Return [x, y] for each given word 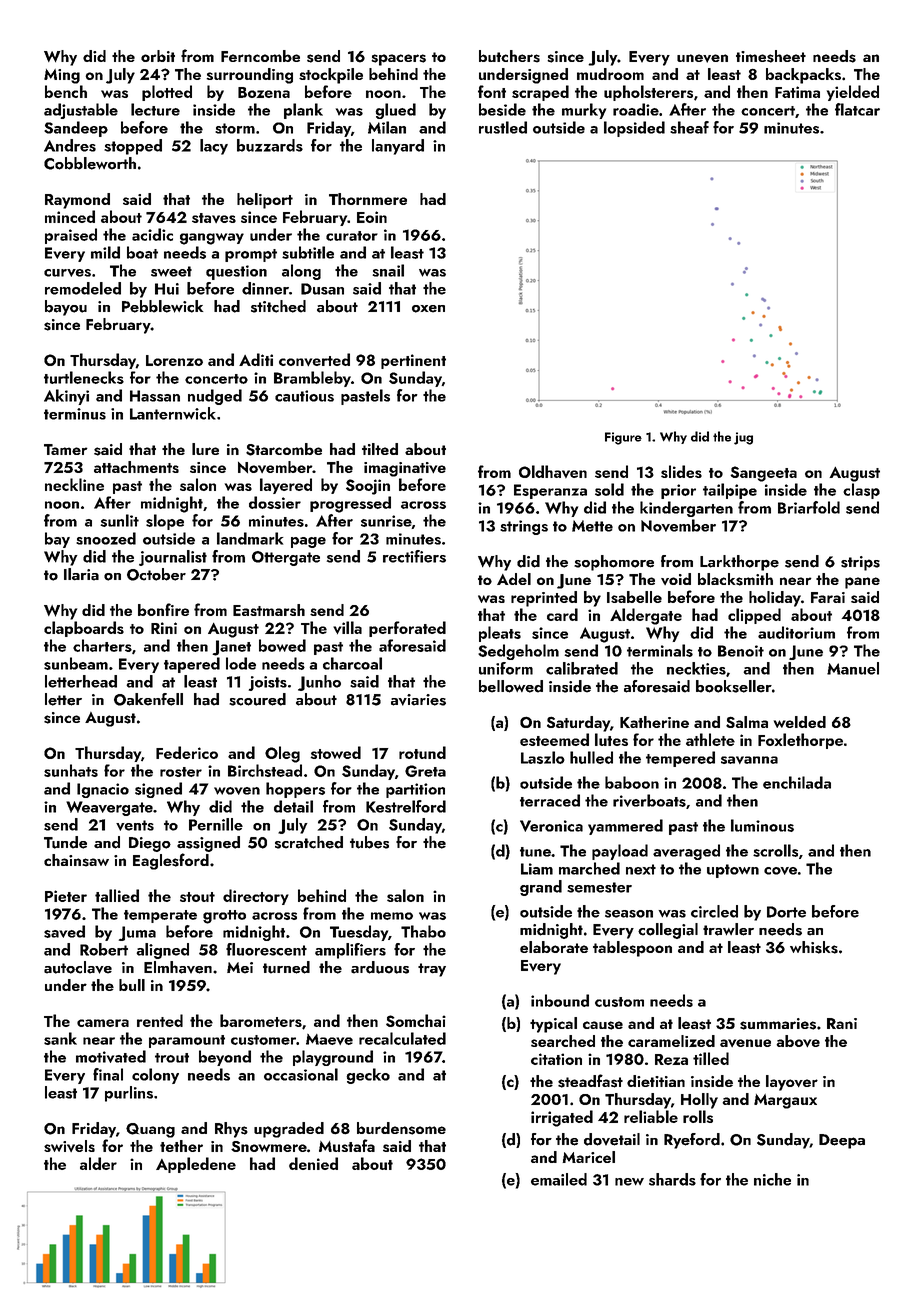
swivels [69, 1146]
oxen [428, 309]
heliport [265, 201]
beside [502, 109]
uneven [702, 58]
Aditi [256, 359]
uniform [506, 668]
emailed [559, 1179]
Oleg [282, 754]
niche [772, 1179]
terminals [660, 650]
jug [743, 438]
